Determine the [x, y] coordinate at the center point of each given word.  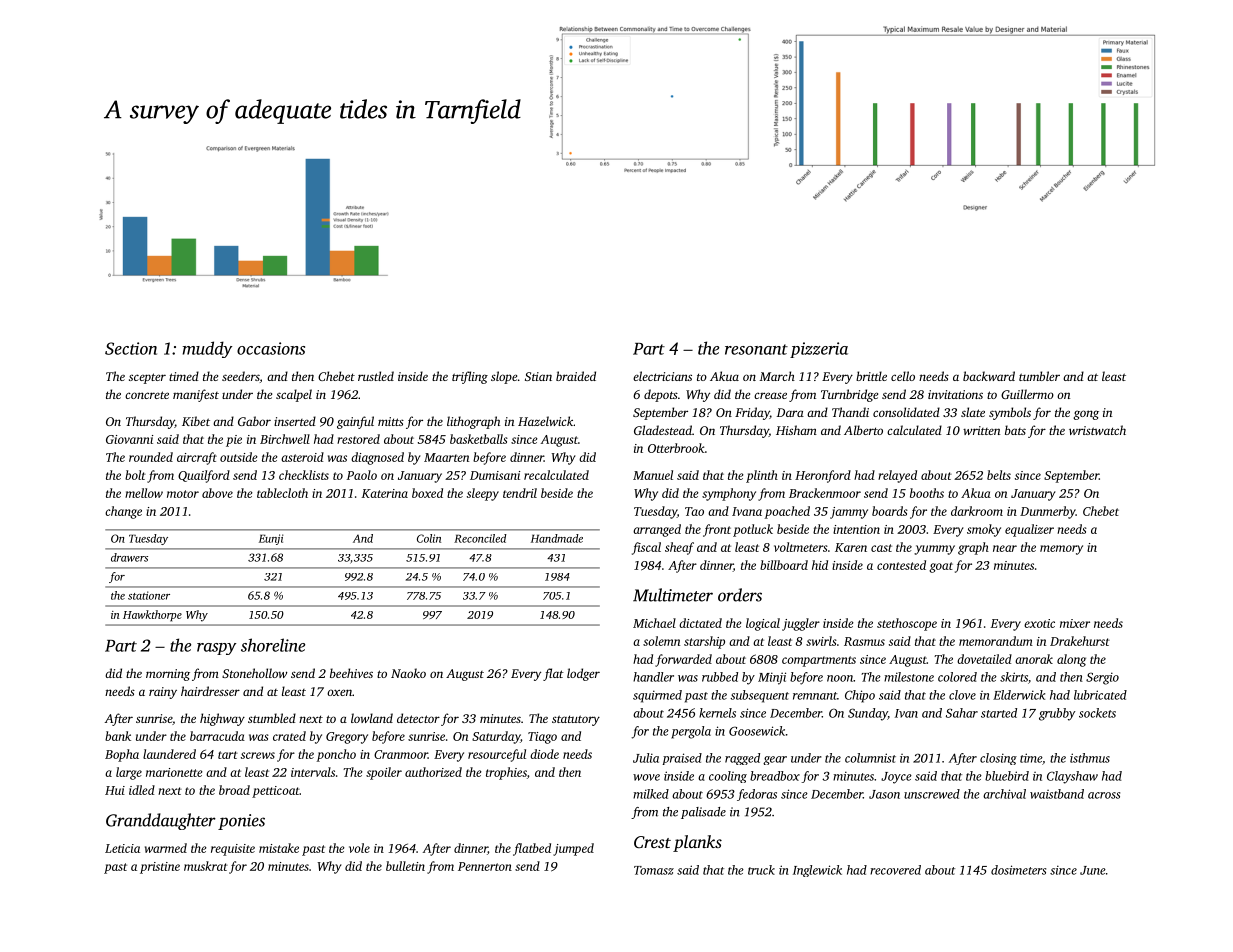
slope [504, 377]
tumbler [1039, 376]
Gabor [254, 421]
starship [704, 642]
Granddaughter [161, 821]
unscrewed [932, 794]
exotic [1039, 623]
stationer [149, 595]
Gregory [347, 738]
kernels [717, 713]
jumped [573, 849]
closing [998, 759]
